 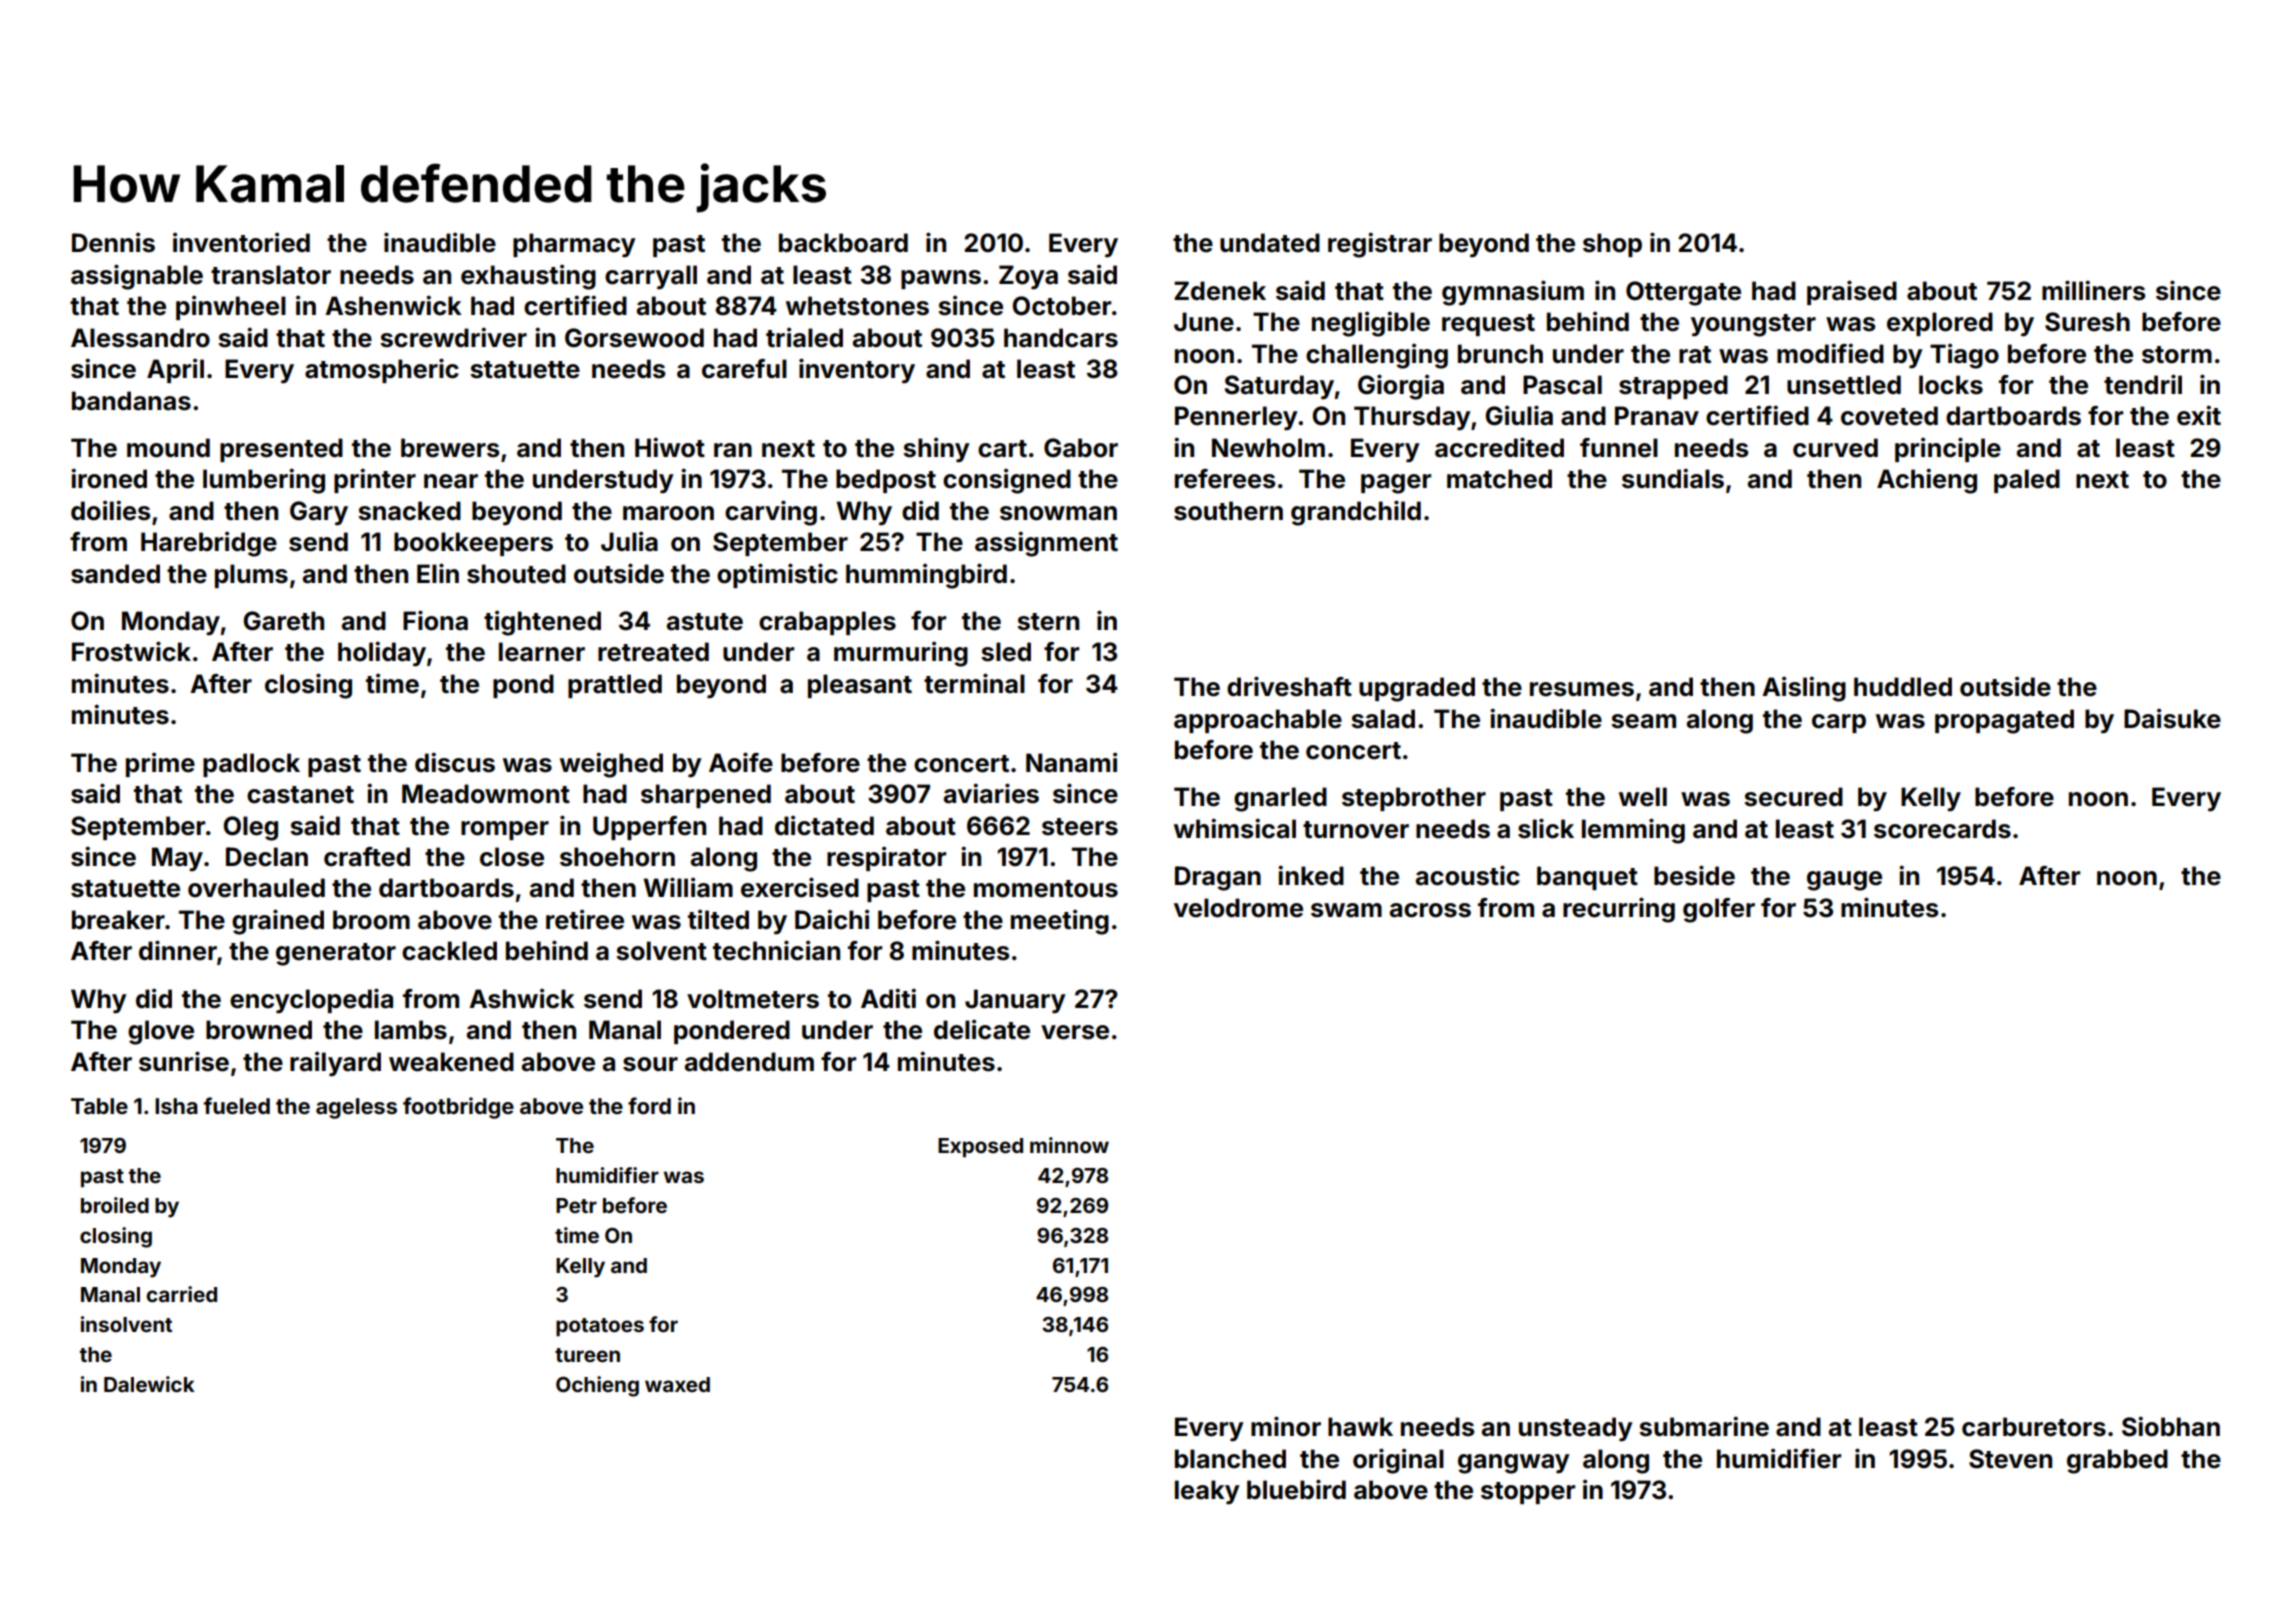 I want to click on Suresh, so click(x=2087, y=322).
